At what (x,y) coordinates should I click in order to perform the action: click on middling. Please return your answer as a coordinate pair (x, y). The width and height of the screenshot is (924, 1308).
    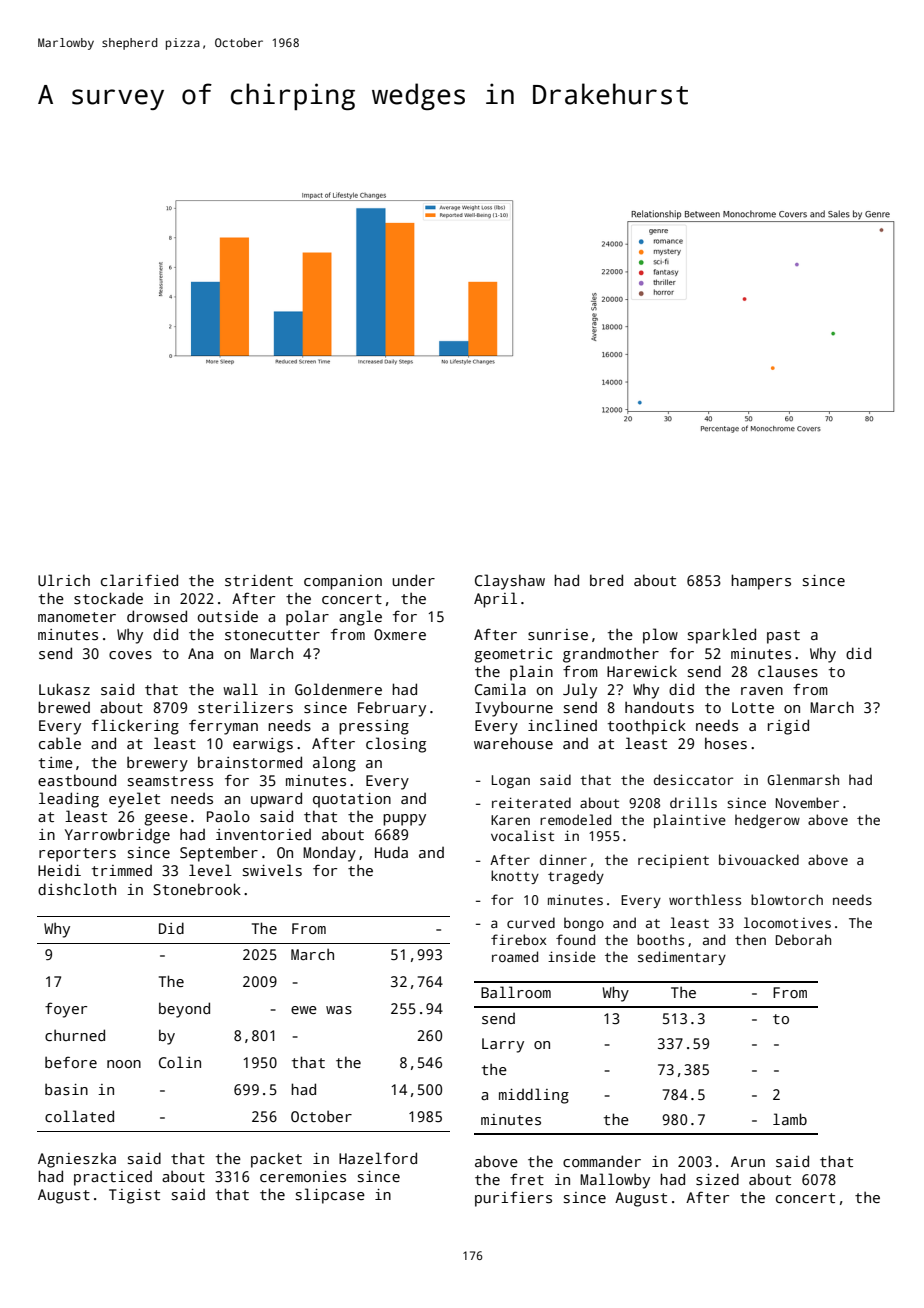
    Looking at the image, I should click on (534, 1096).
